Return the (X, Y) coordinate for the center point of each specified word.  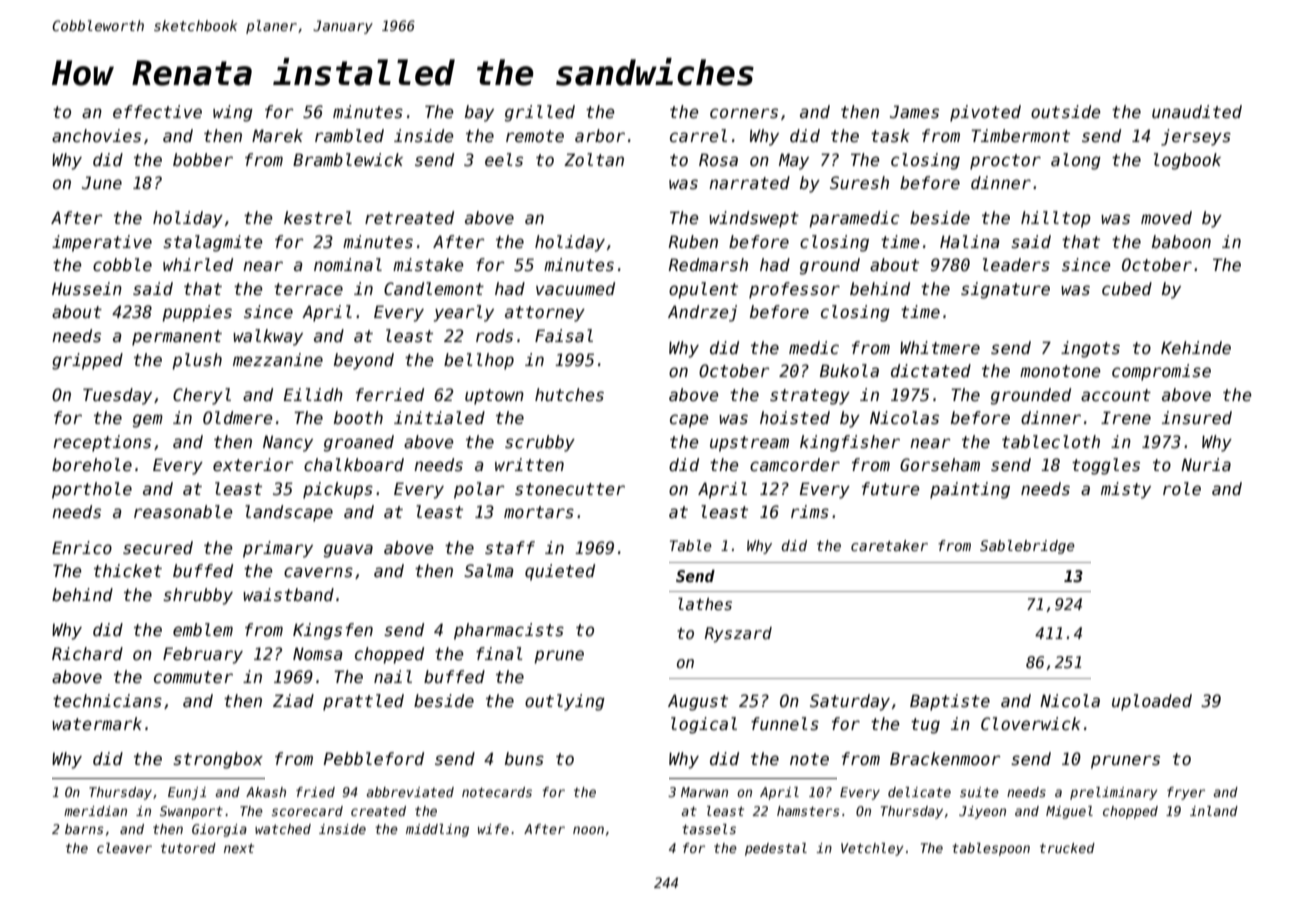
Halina (970, 242)
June (102, 183)
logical (704, 725)
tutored (188, 848)
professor (794, 290)
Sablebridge (1027, 547)
